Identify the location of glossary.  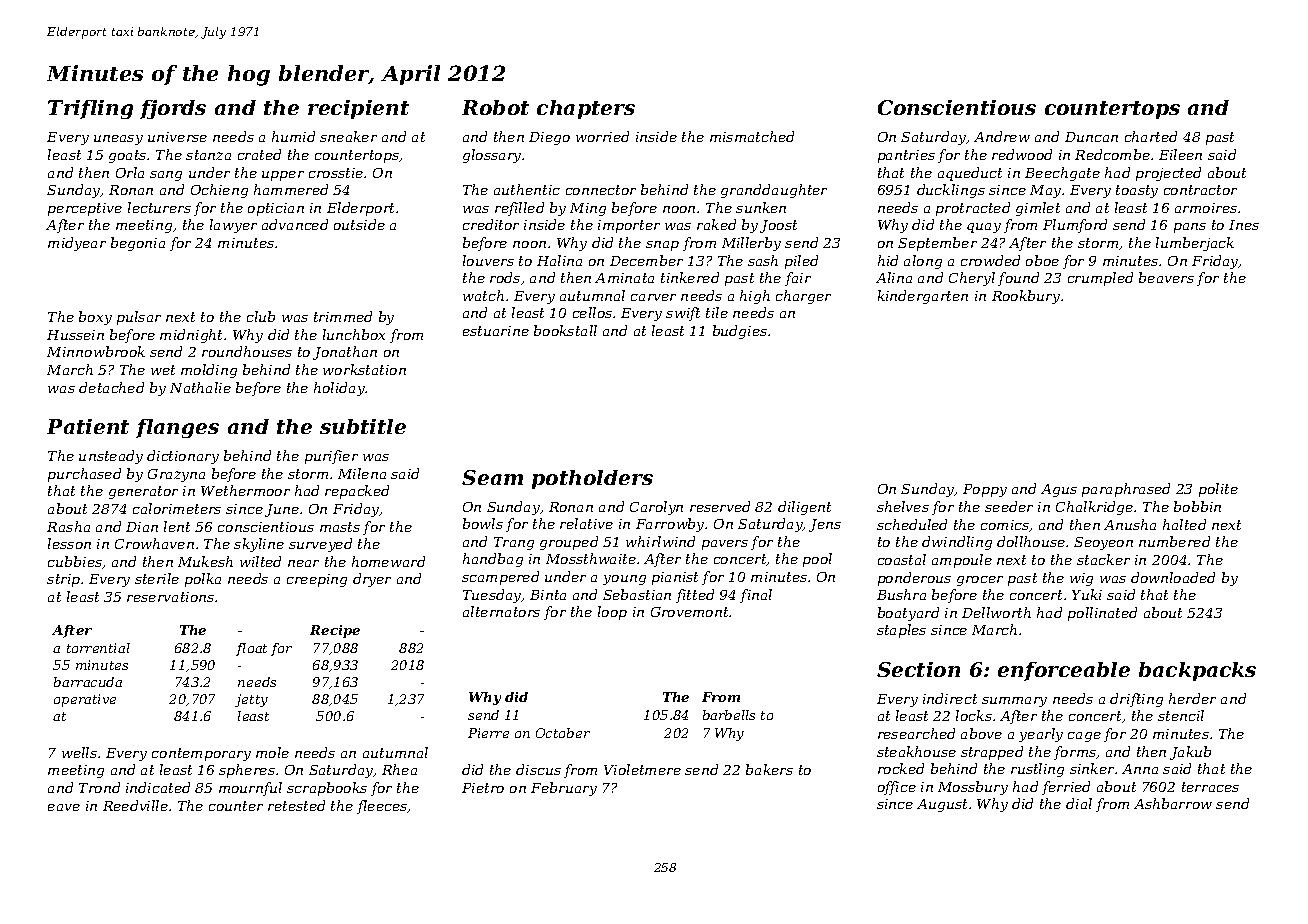
(492, 156).
